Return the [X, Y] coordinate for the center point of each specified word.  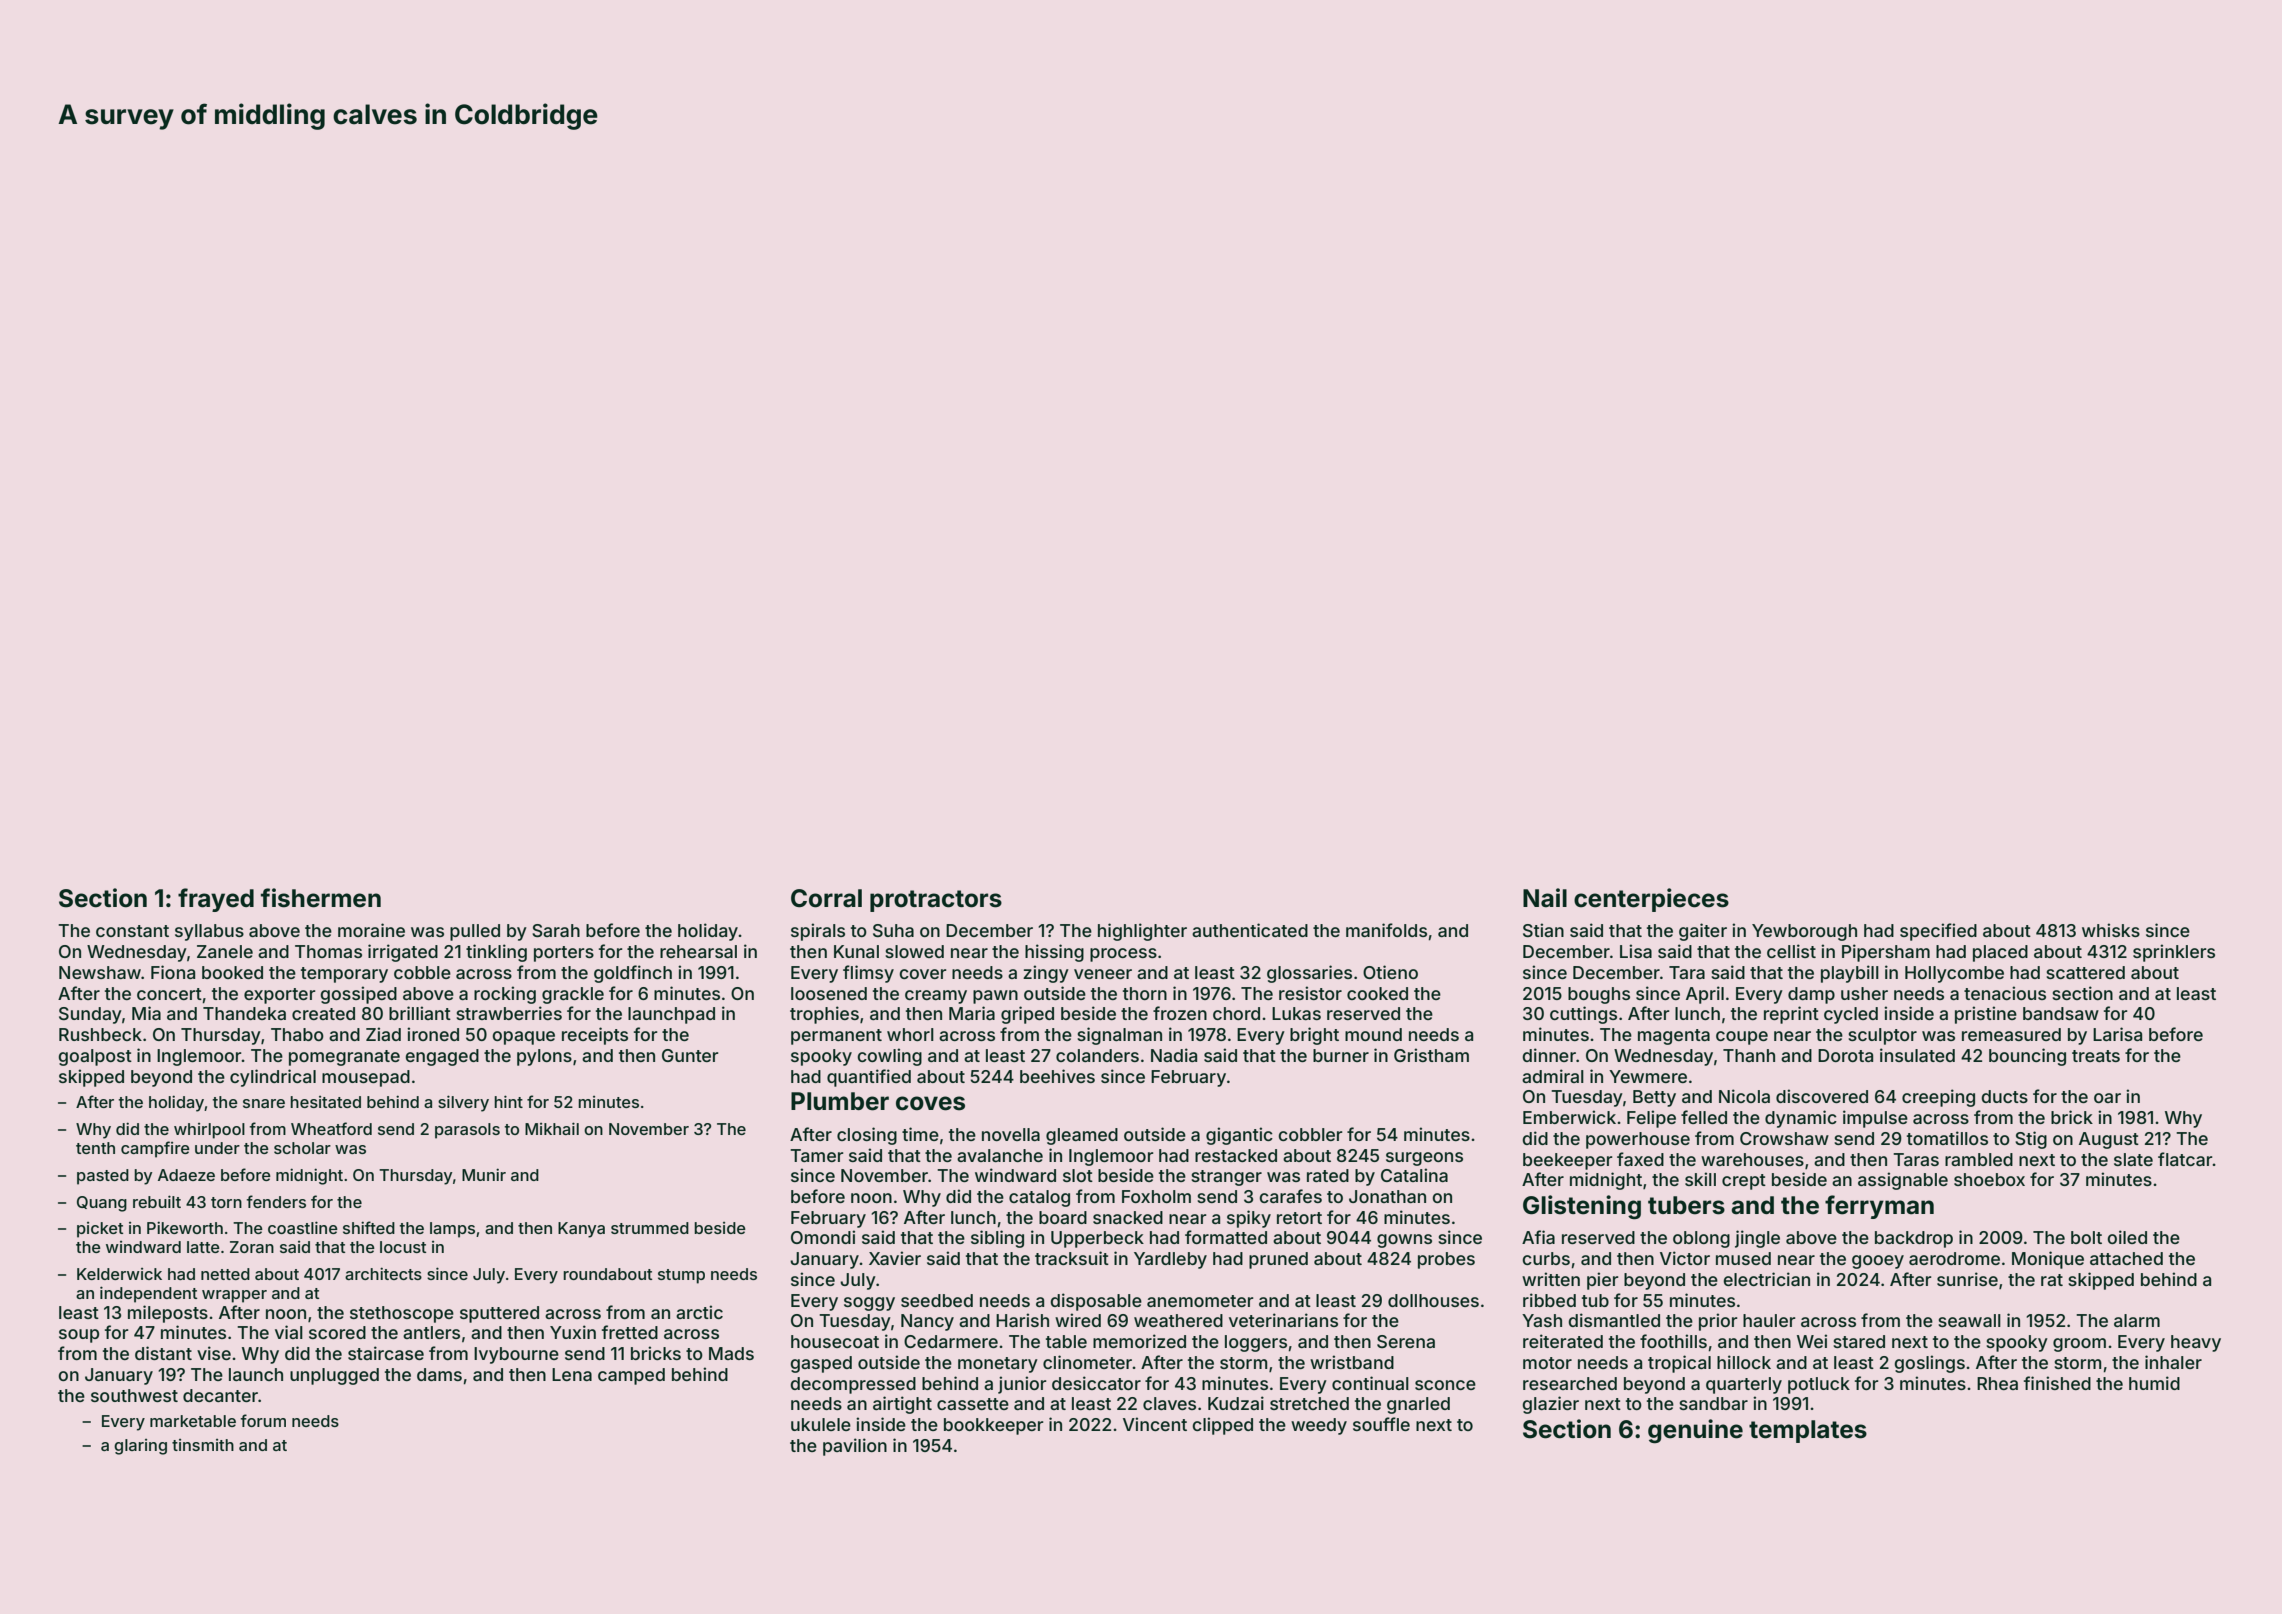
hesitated [325, 1102]
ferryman [1879, 1207]
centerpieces [1651, 900]
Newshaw [100, 972]
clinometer [1087, 1362]
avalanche [1000, 1155]
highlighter [1142, 932]
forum [263, 1420]
